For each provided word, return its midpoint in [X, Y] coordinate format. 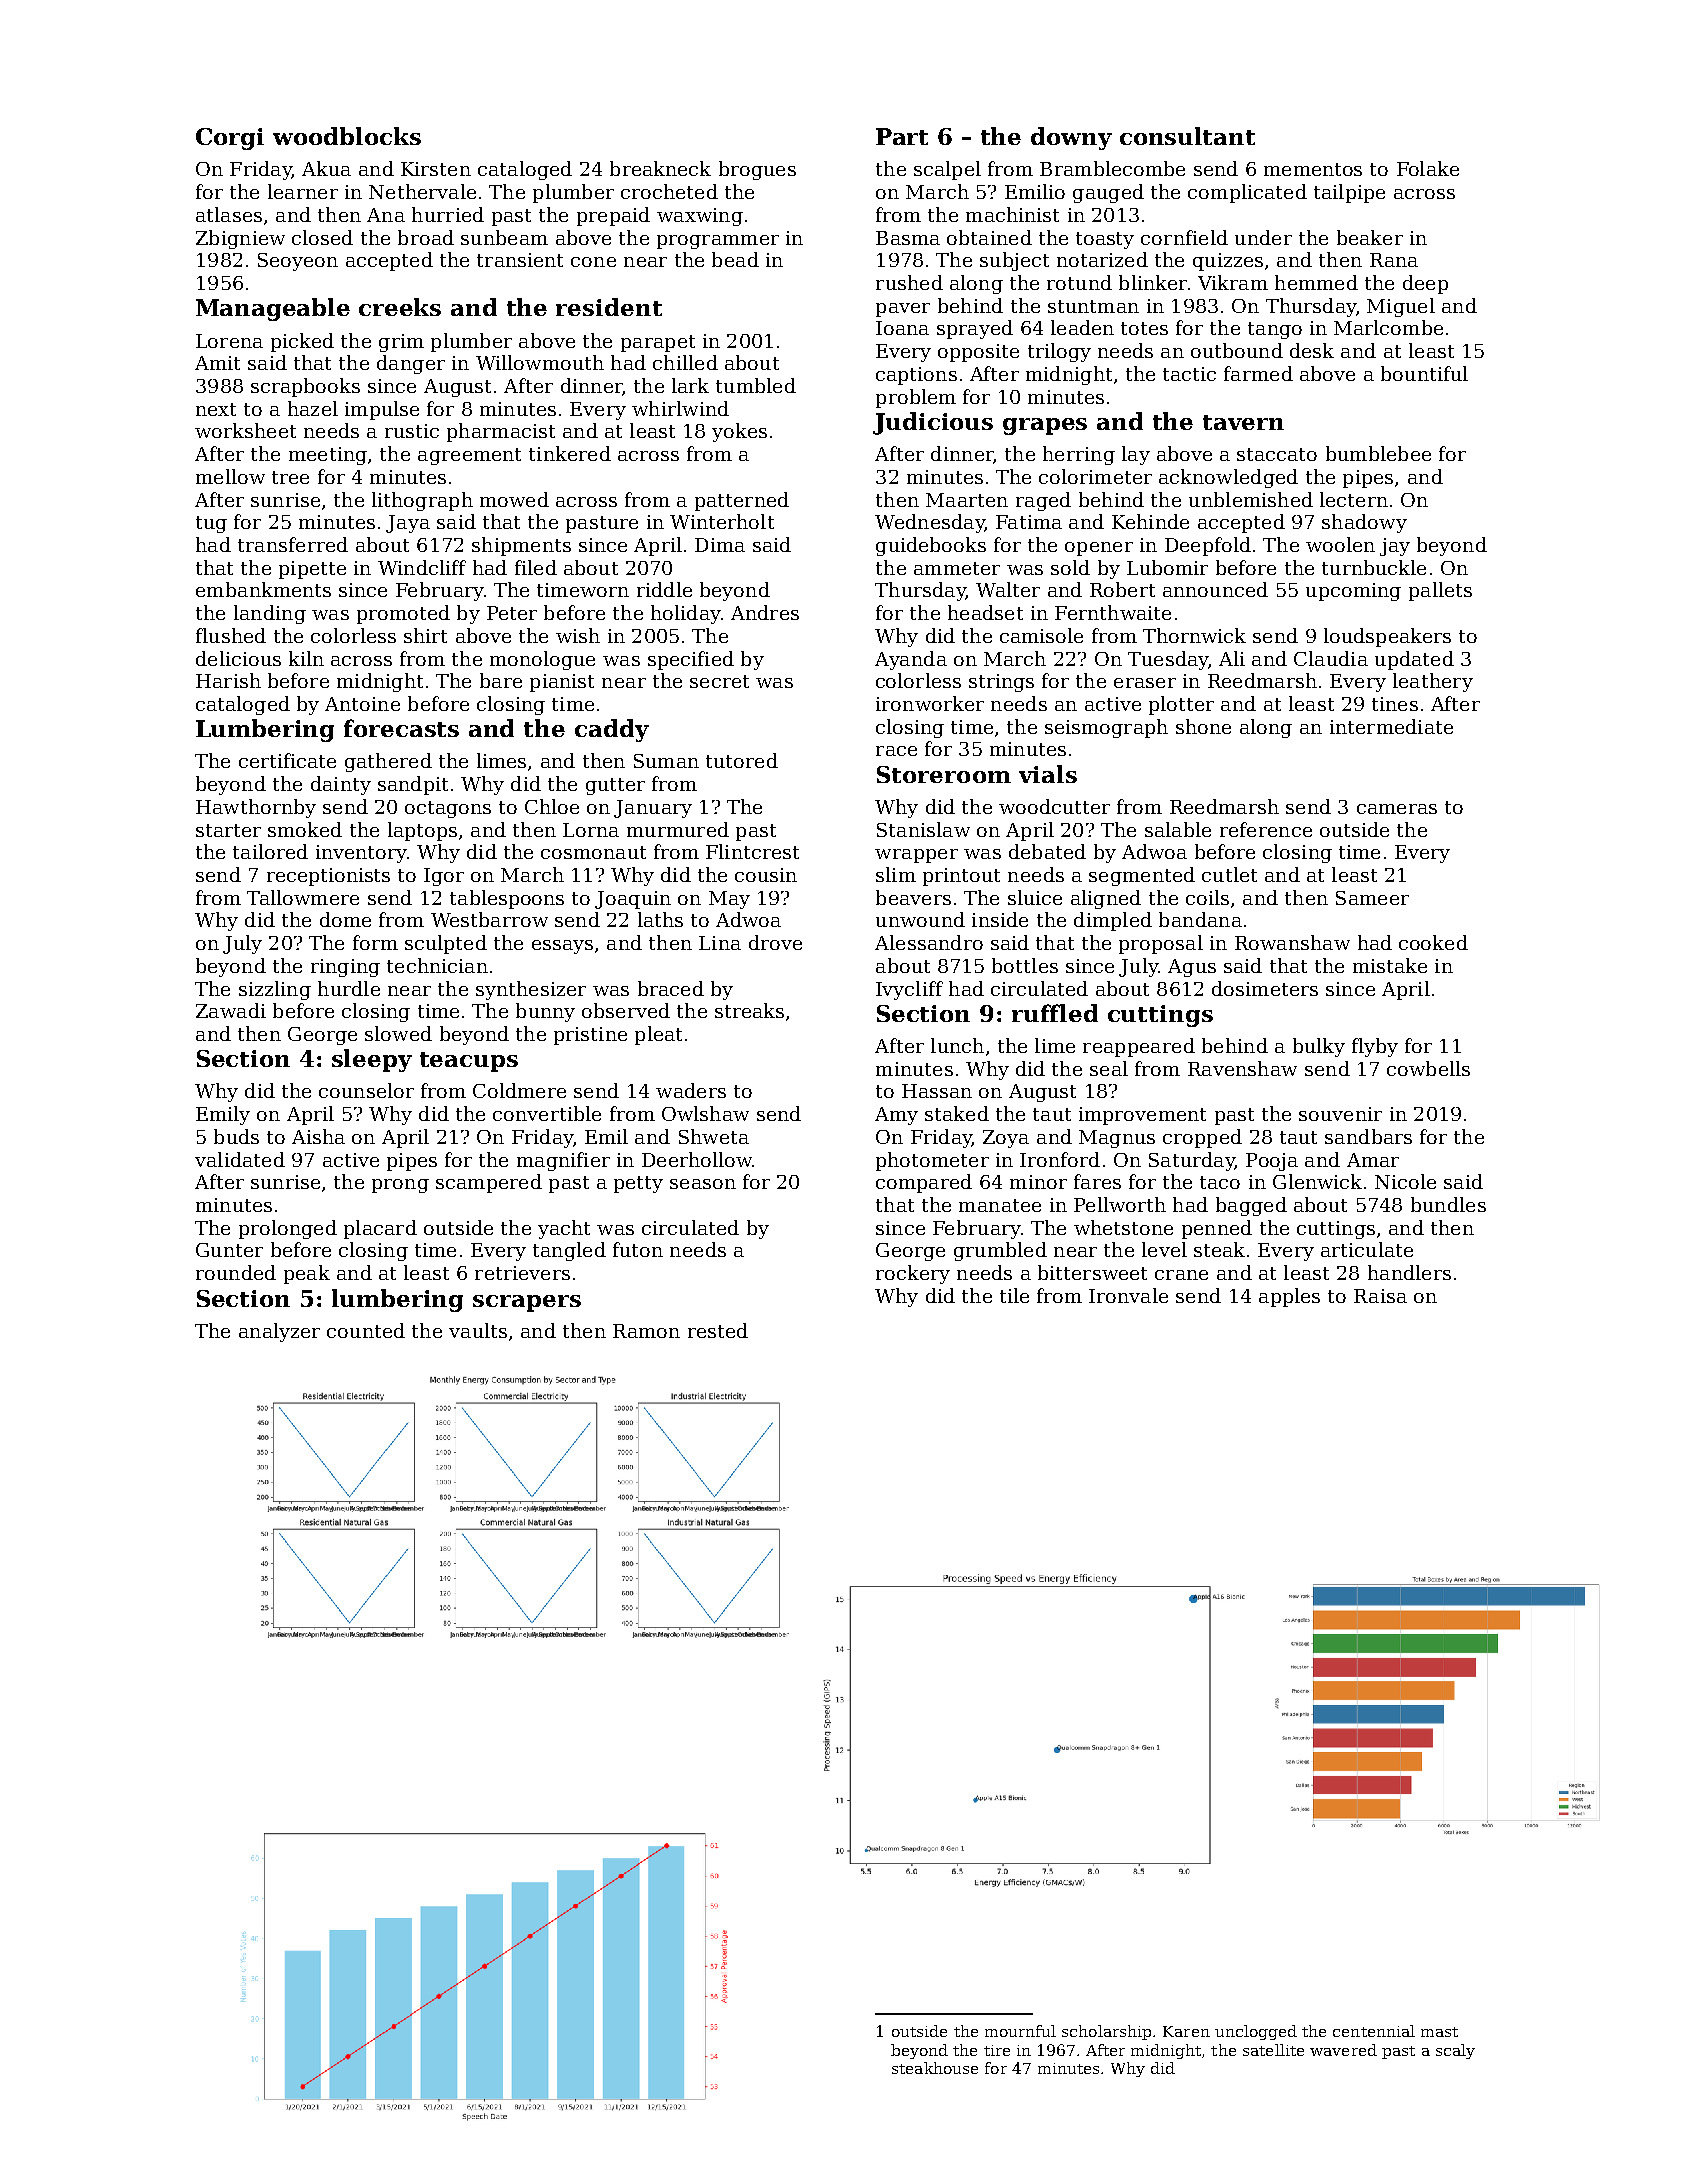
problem [916, 398]
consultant [1187, 136]
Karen [1186, 2031]
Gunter [229, 1250]
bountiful [1424, 373]
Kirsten [436, 169]
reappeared [1139, 1047]
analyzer [279, 1332]
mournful [1020, 2031]
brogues [757, 170]
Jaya [408, 524]
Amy [896, 1116]
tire [997, 2050]
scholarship [1106, 2032]
